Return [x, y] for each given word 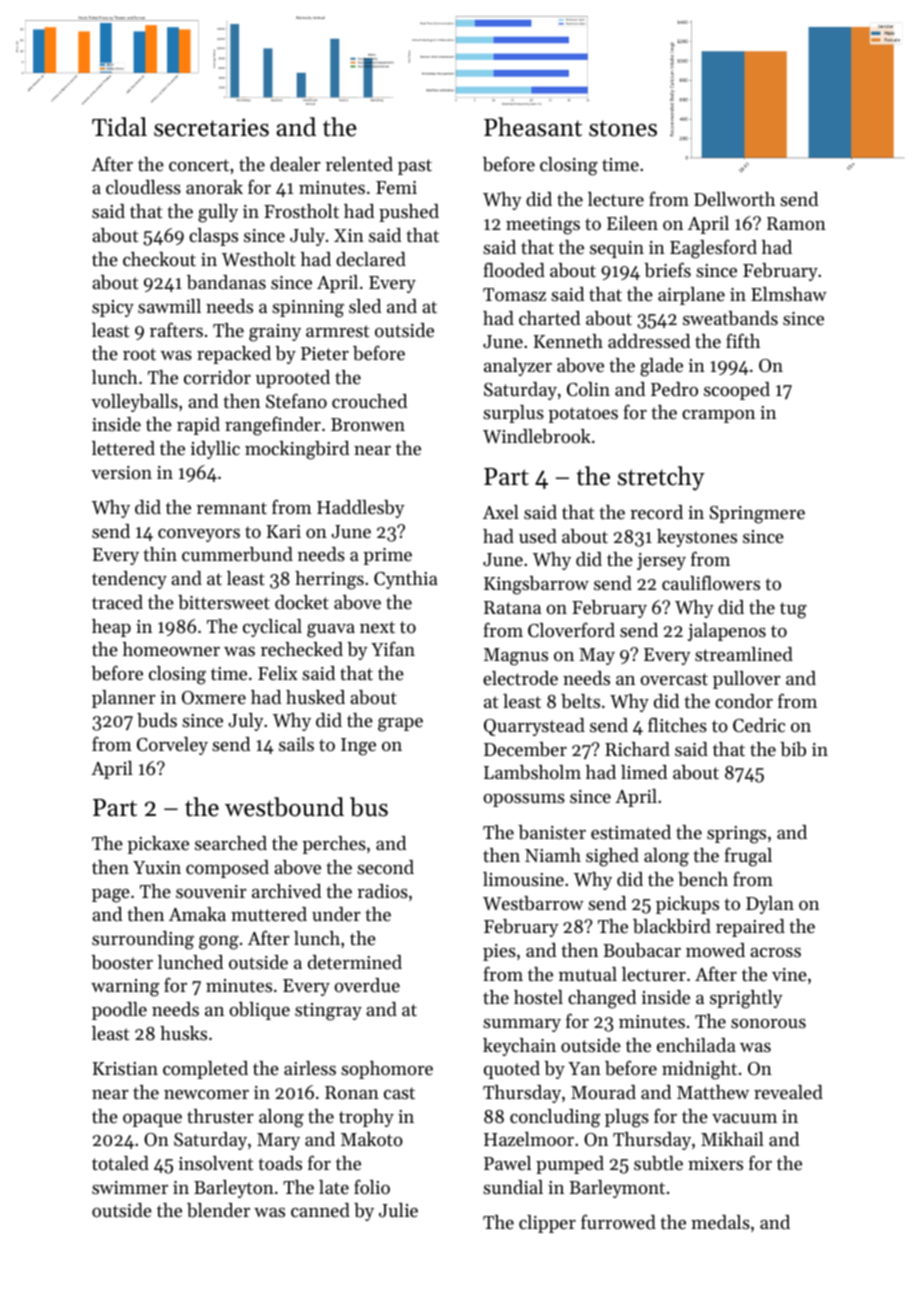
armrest [337, 331]
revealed [788, 1092]
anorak [214, 187]
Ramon [796, 223]
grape [400, 725]
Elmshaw [789, 294]
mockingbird [297, 450]
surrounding [143, 940]
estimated [631, 832]
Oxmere [214, 697]
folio [372, 1186]
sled [365, 306]
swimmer [130, 1187]
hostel [538, 997]
